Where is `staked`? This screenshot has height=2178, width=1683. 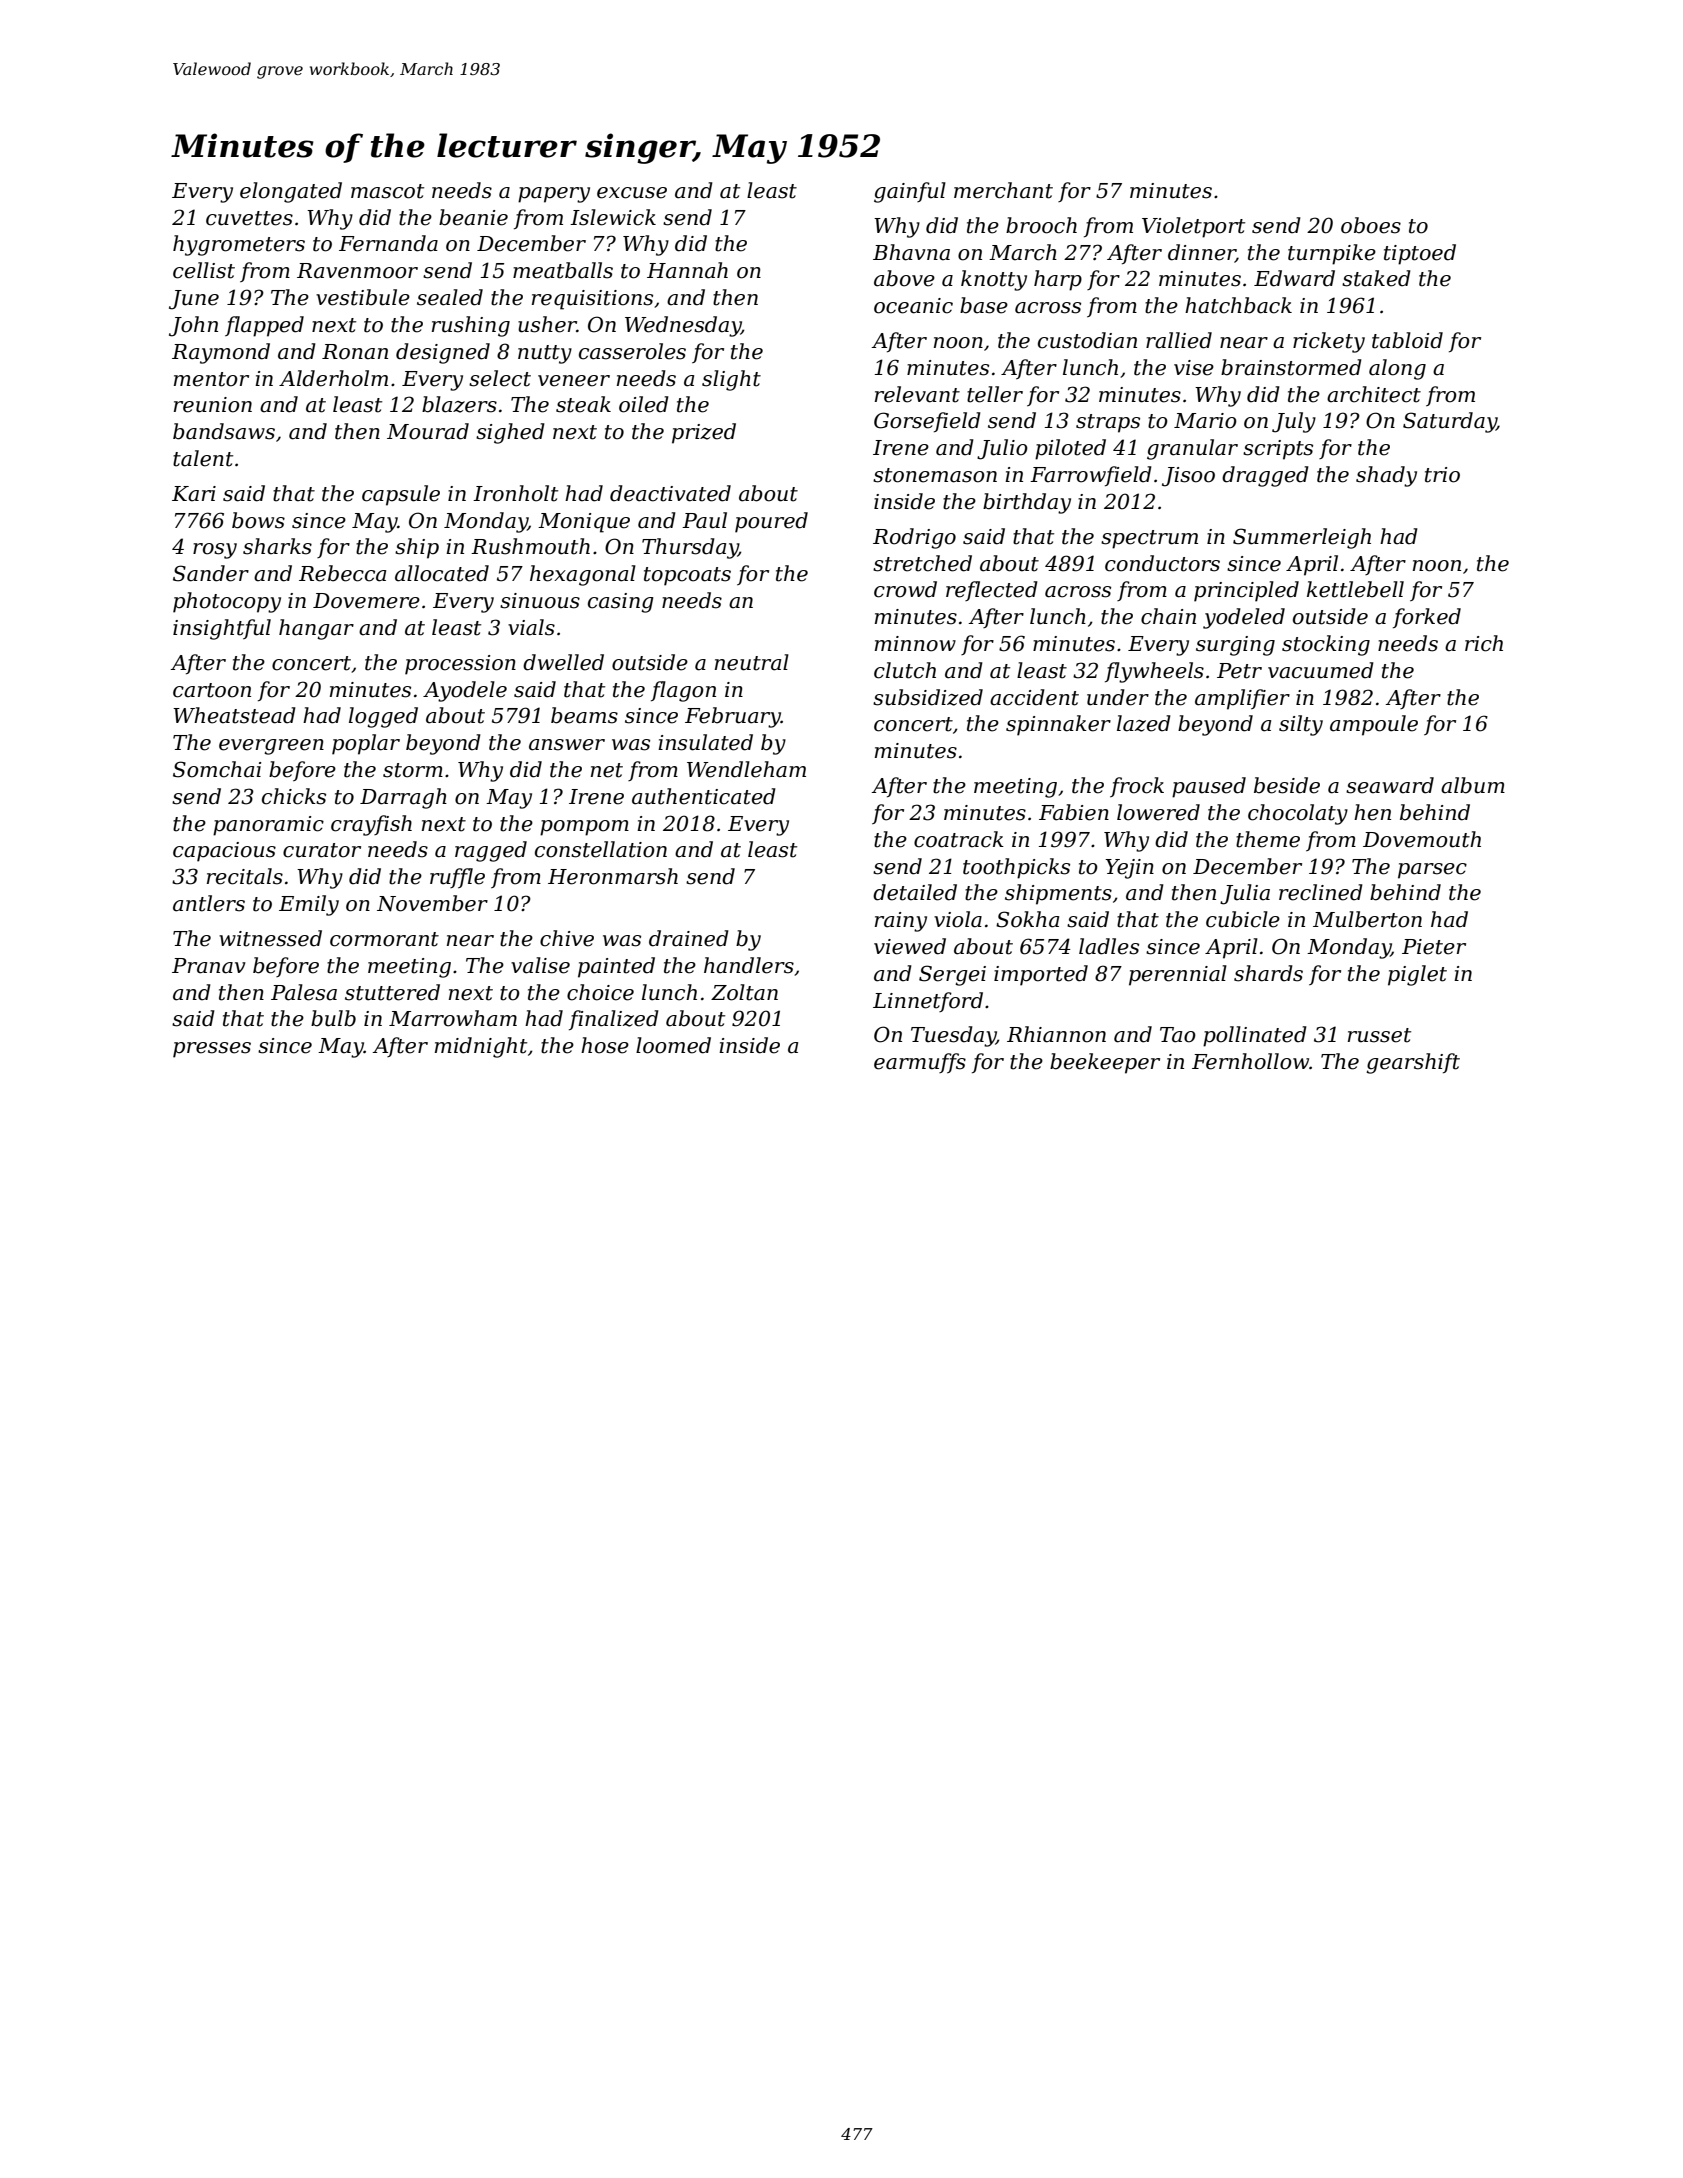 staked is located at coordinates (1376, 278).
